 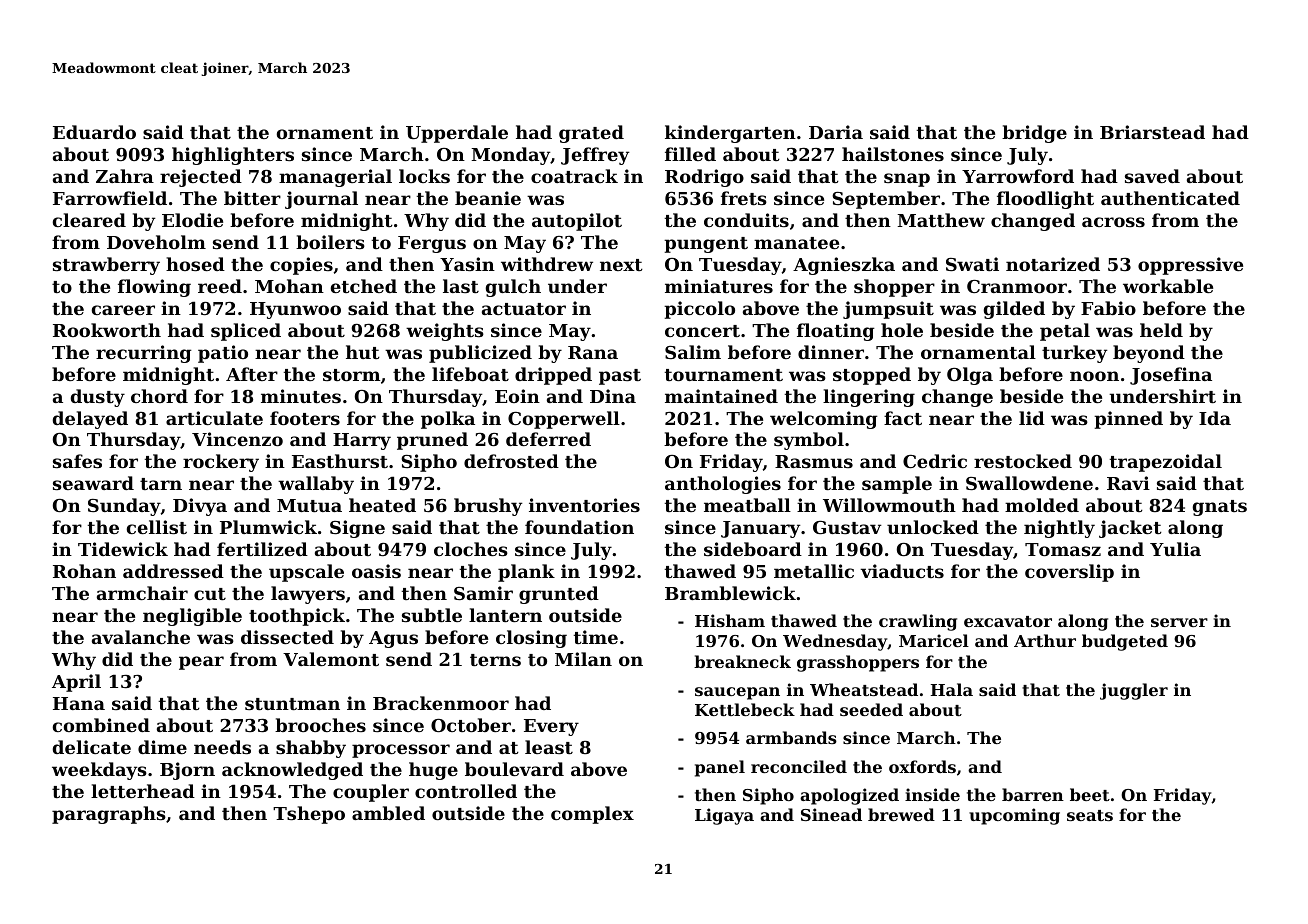 What do you see at coordinates (1128, 483) in the page?
I see `Ravi` at bounding box center [1128, 483].
